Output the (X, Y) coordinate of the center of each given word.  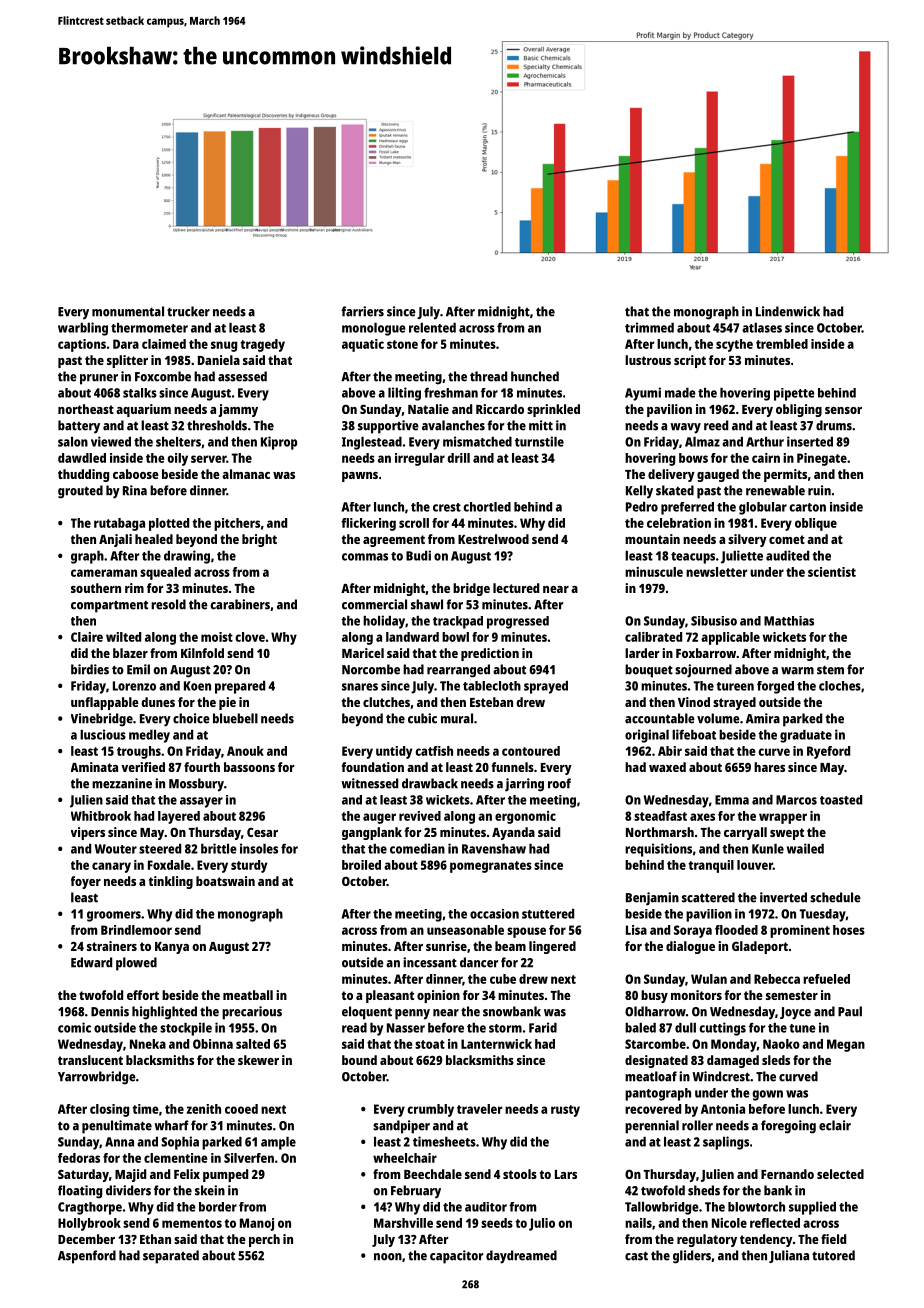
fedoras (79, 1158)
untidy (394, 752)
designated (656, 1061)
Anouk (245, 751)
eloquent (367, 1013)
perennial (652, 1127)
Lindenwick (788, 311)
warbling (83, 329)
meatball (248, 995)
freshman (451, 392)
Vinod (694, 702)
